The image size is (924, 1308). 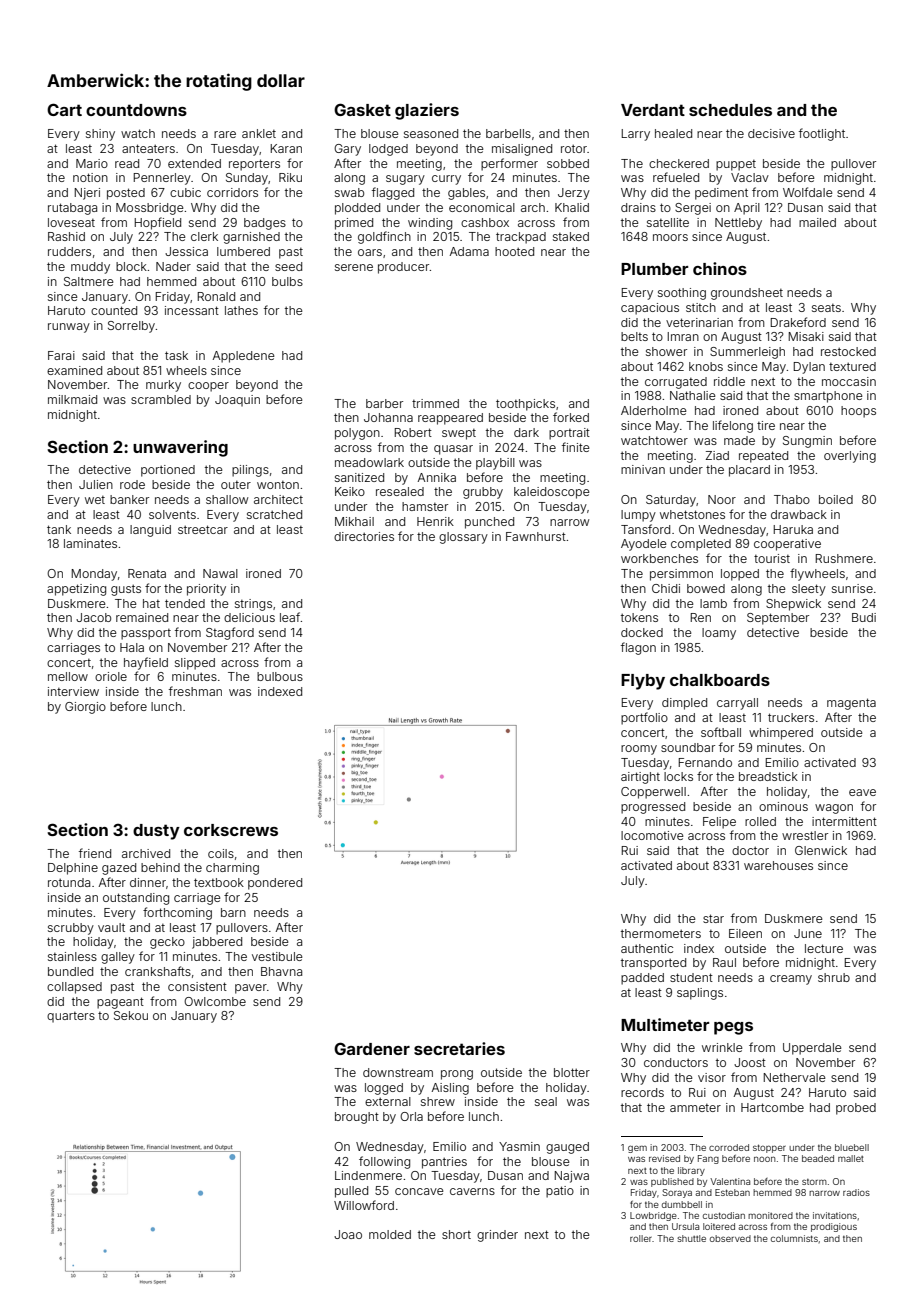 I want to click on rotor, so click(x=574, y=148).
